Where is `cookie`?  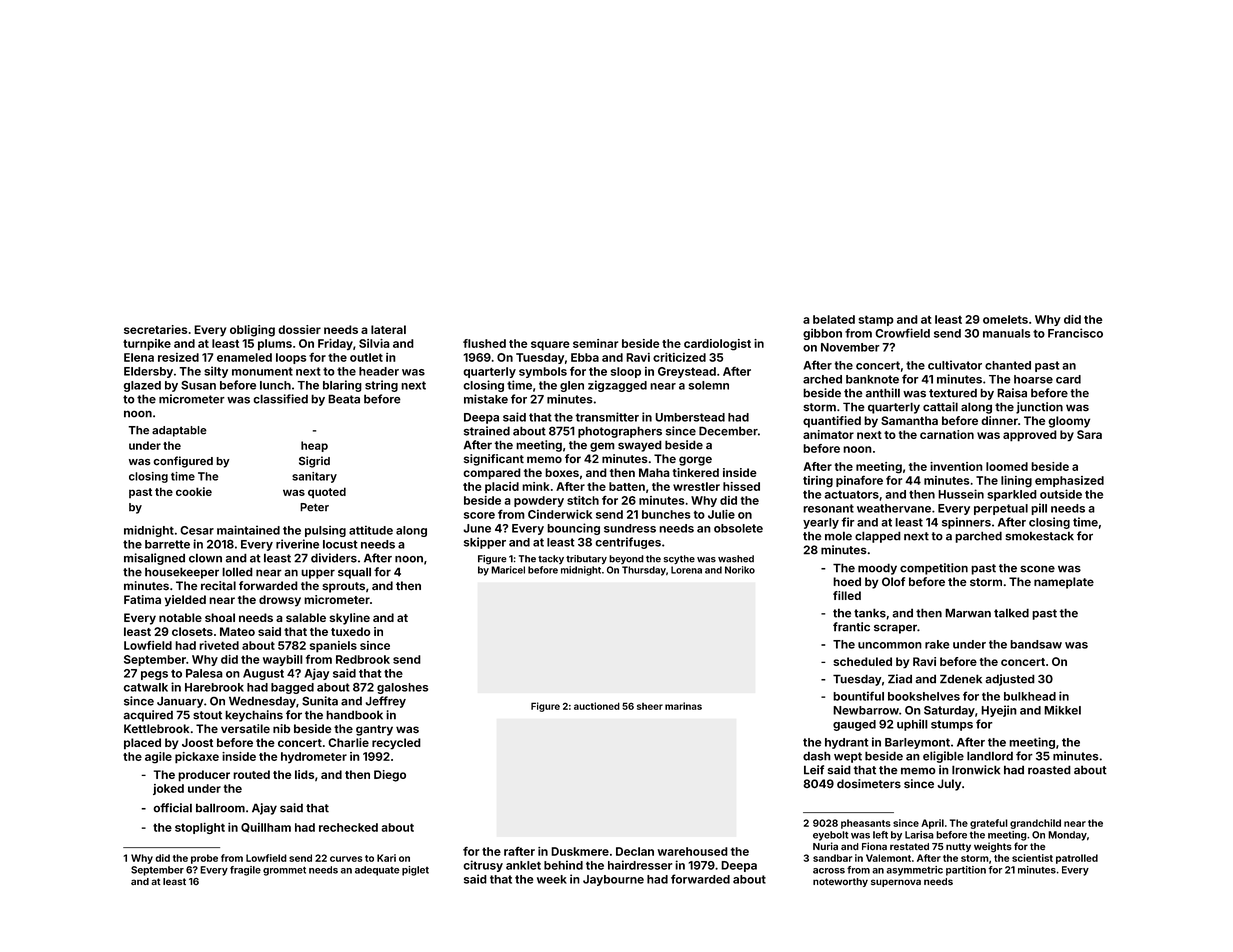 cookie is located at coordinates (194, 491).
